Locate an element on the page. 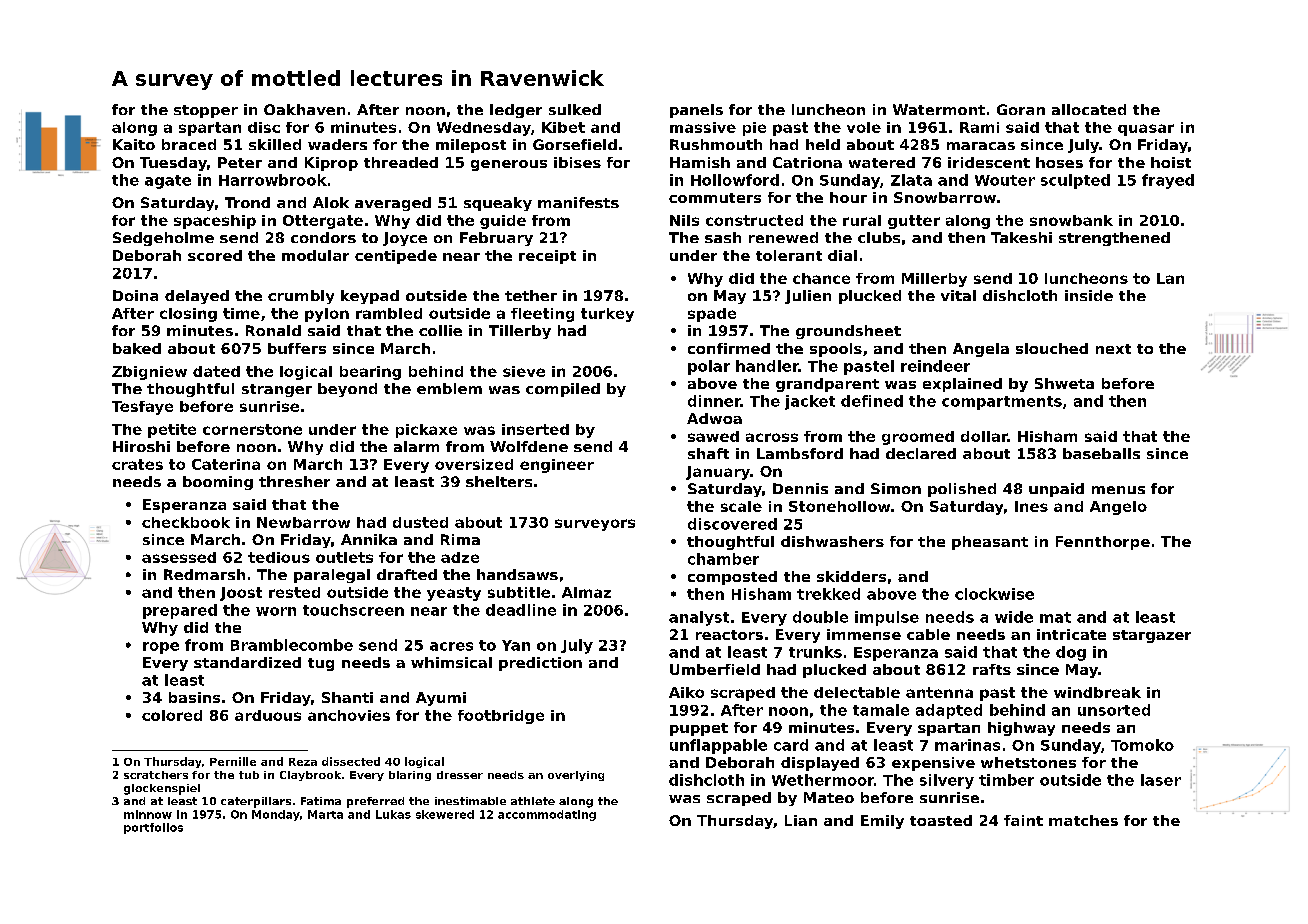 This page has width=1308, height=924. massive is located at coordinates (703, 127).
